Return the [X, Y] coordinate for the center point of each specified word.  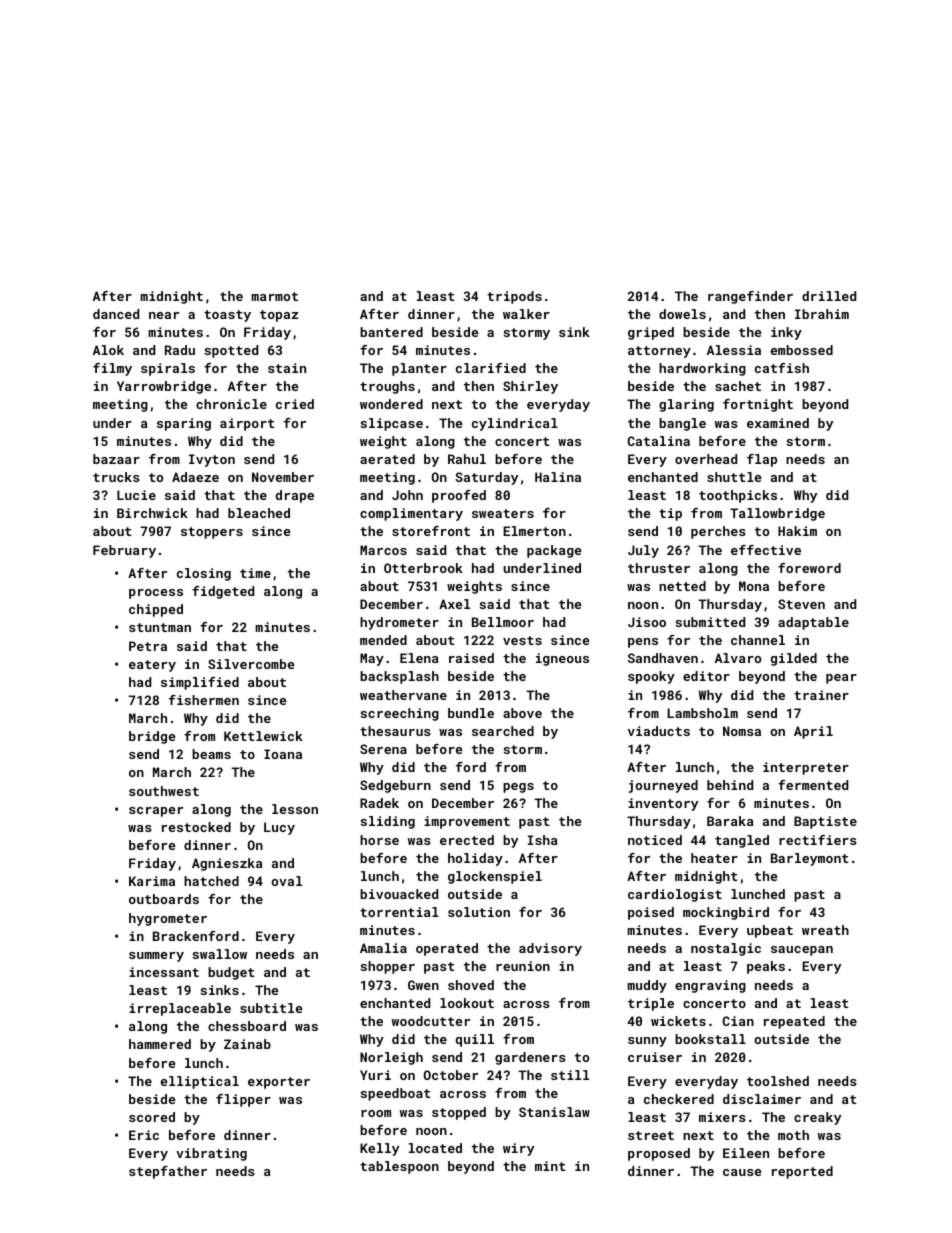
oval [286, 881]
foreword [809, 568]
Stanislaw [554, 1112]
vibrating [211, 1154]
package [554, 551]
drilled [829, 296]
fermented [813, 785]
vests [522, 640]
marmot [274, 296]
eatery [152, 666]
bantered [391, 332]
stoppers [212, 533]
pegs [518, 788]
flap [762, 460]
